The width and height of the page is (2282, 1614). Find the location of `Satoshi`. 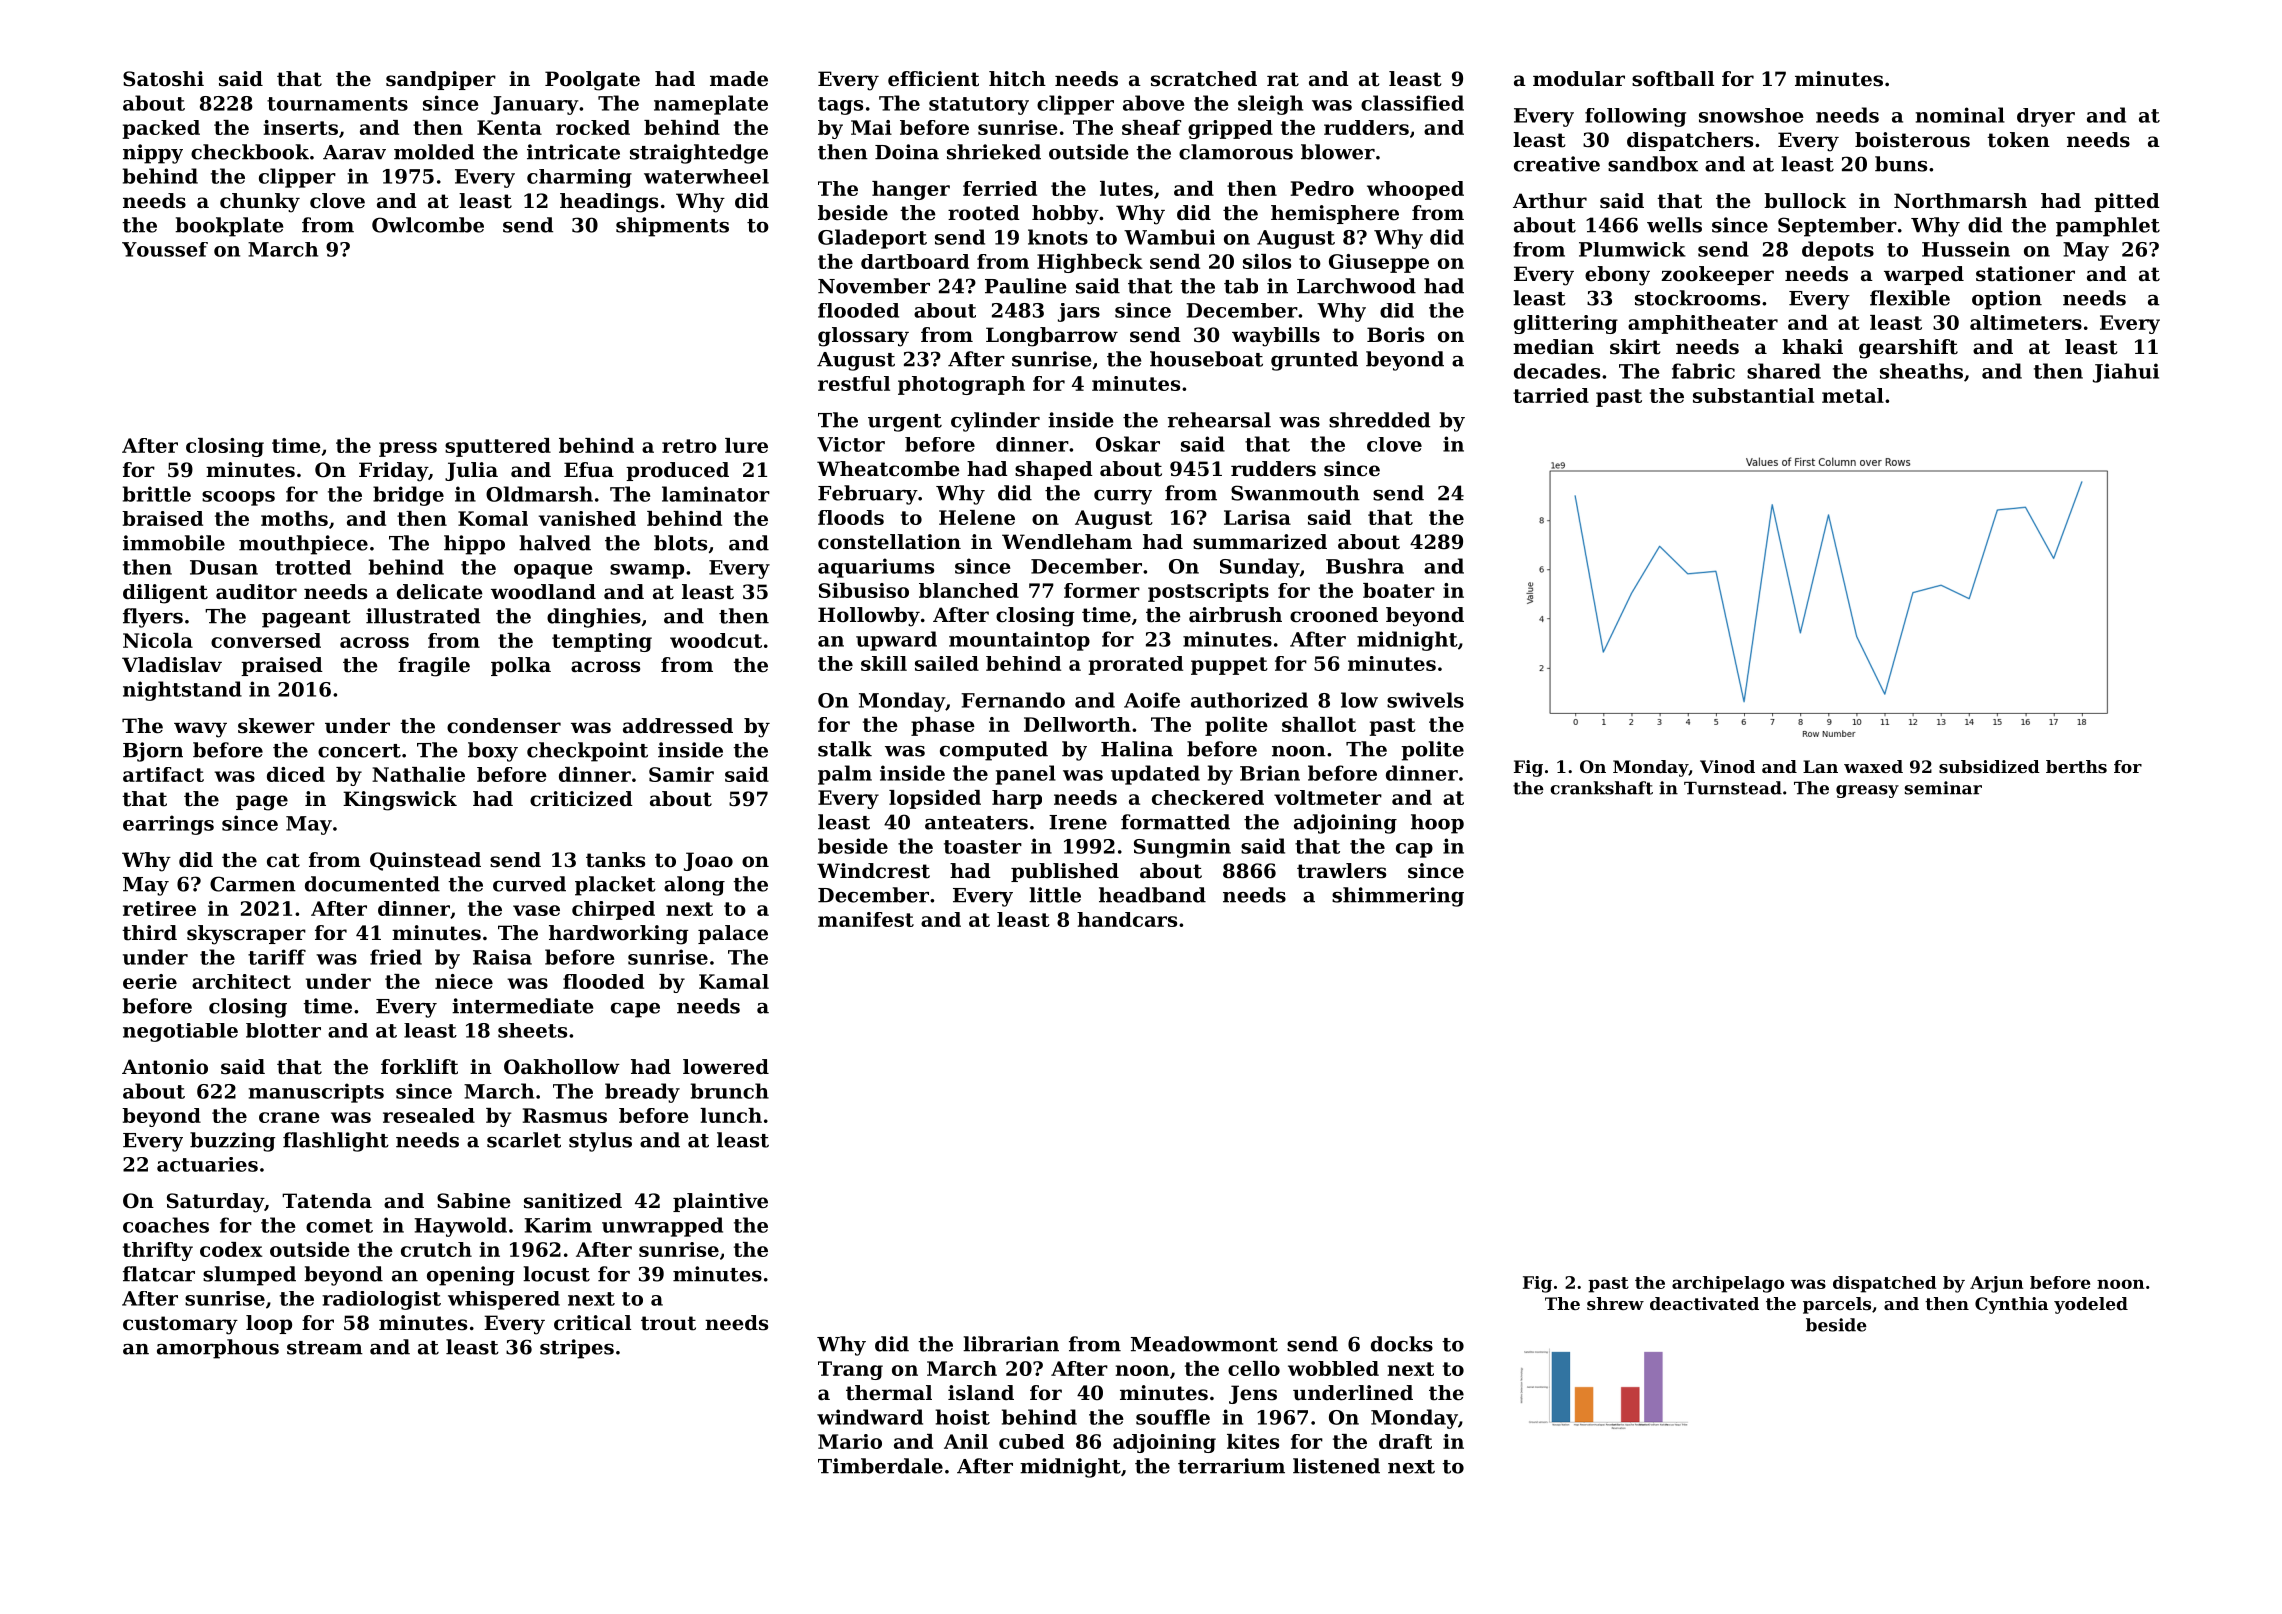

Satoshi is located at coordinates (163, 79).
